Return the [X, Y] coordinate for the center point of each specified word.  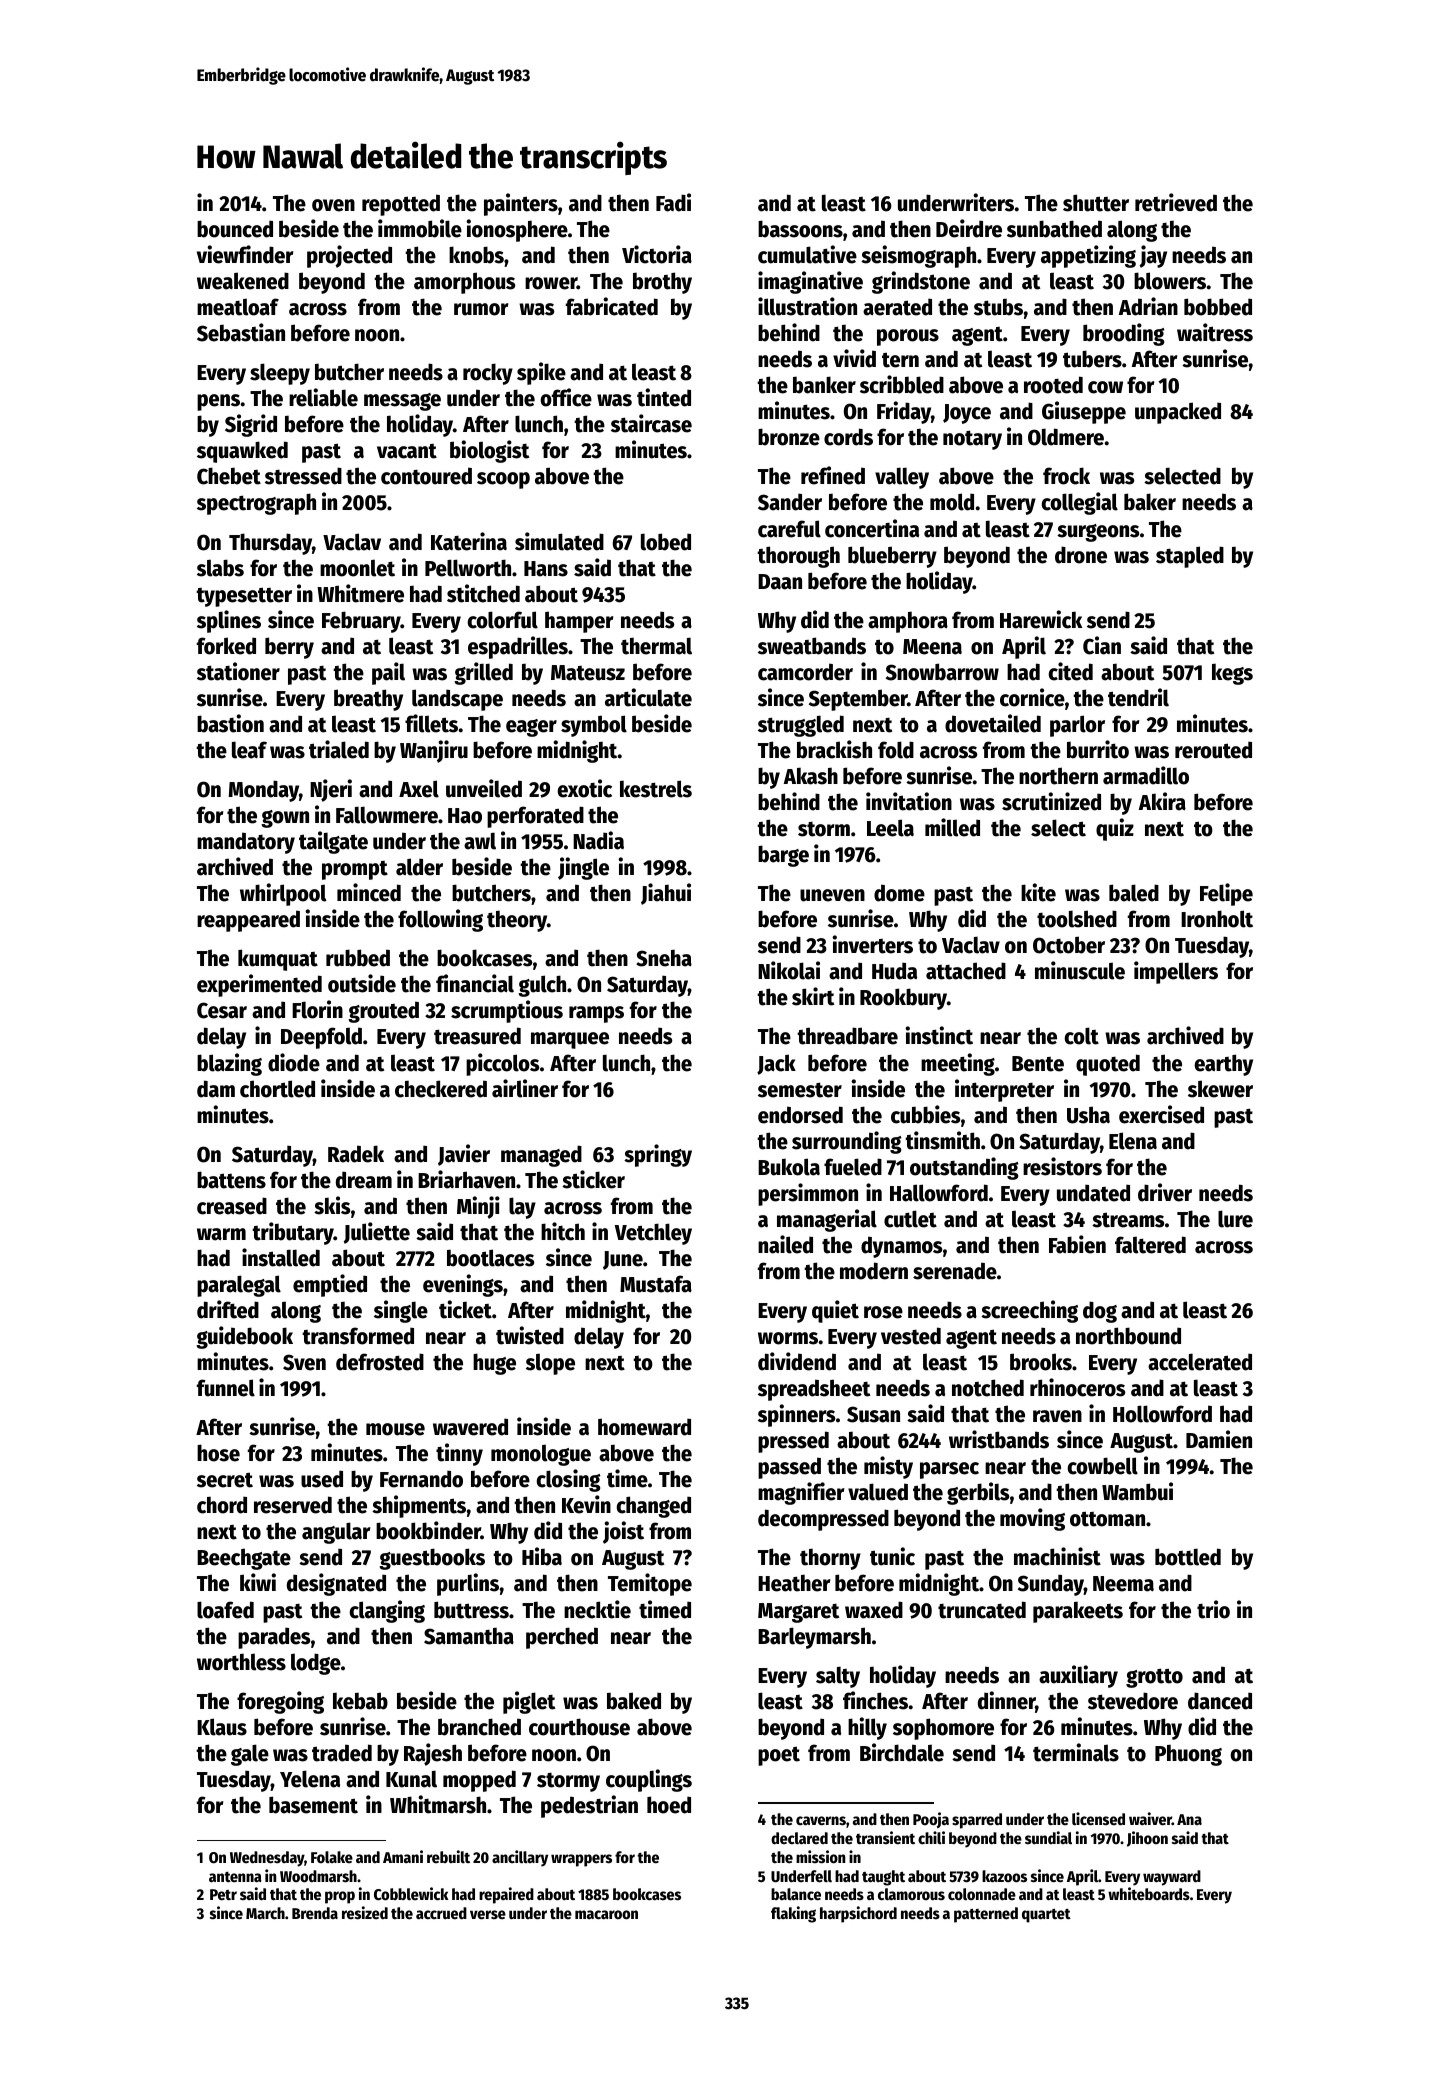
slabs [220, 568]
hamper [579, 622]
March [265, 1913]
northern [1058, 776]
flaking [793, 1914]
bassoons [800, 229]
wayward [1172, 1878]
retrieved [1176, 202]
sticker [593, 1179]
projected [349, 256]
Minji [478, 1207]
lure [1235, 1219]
